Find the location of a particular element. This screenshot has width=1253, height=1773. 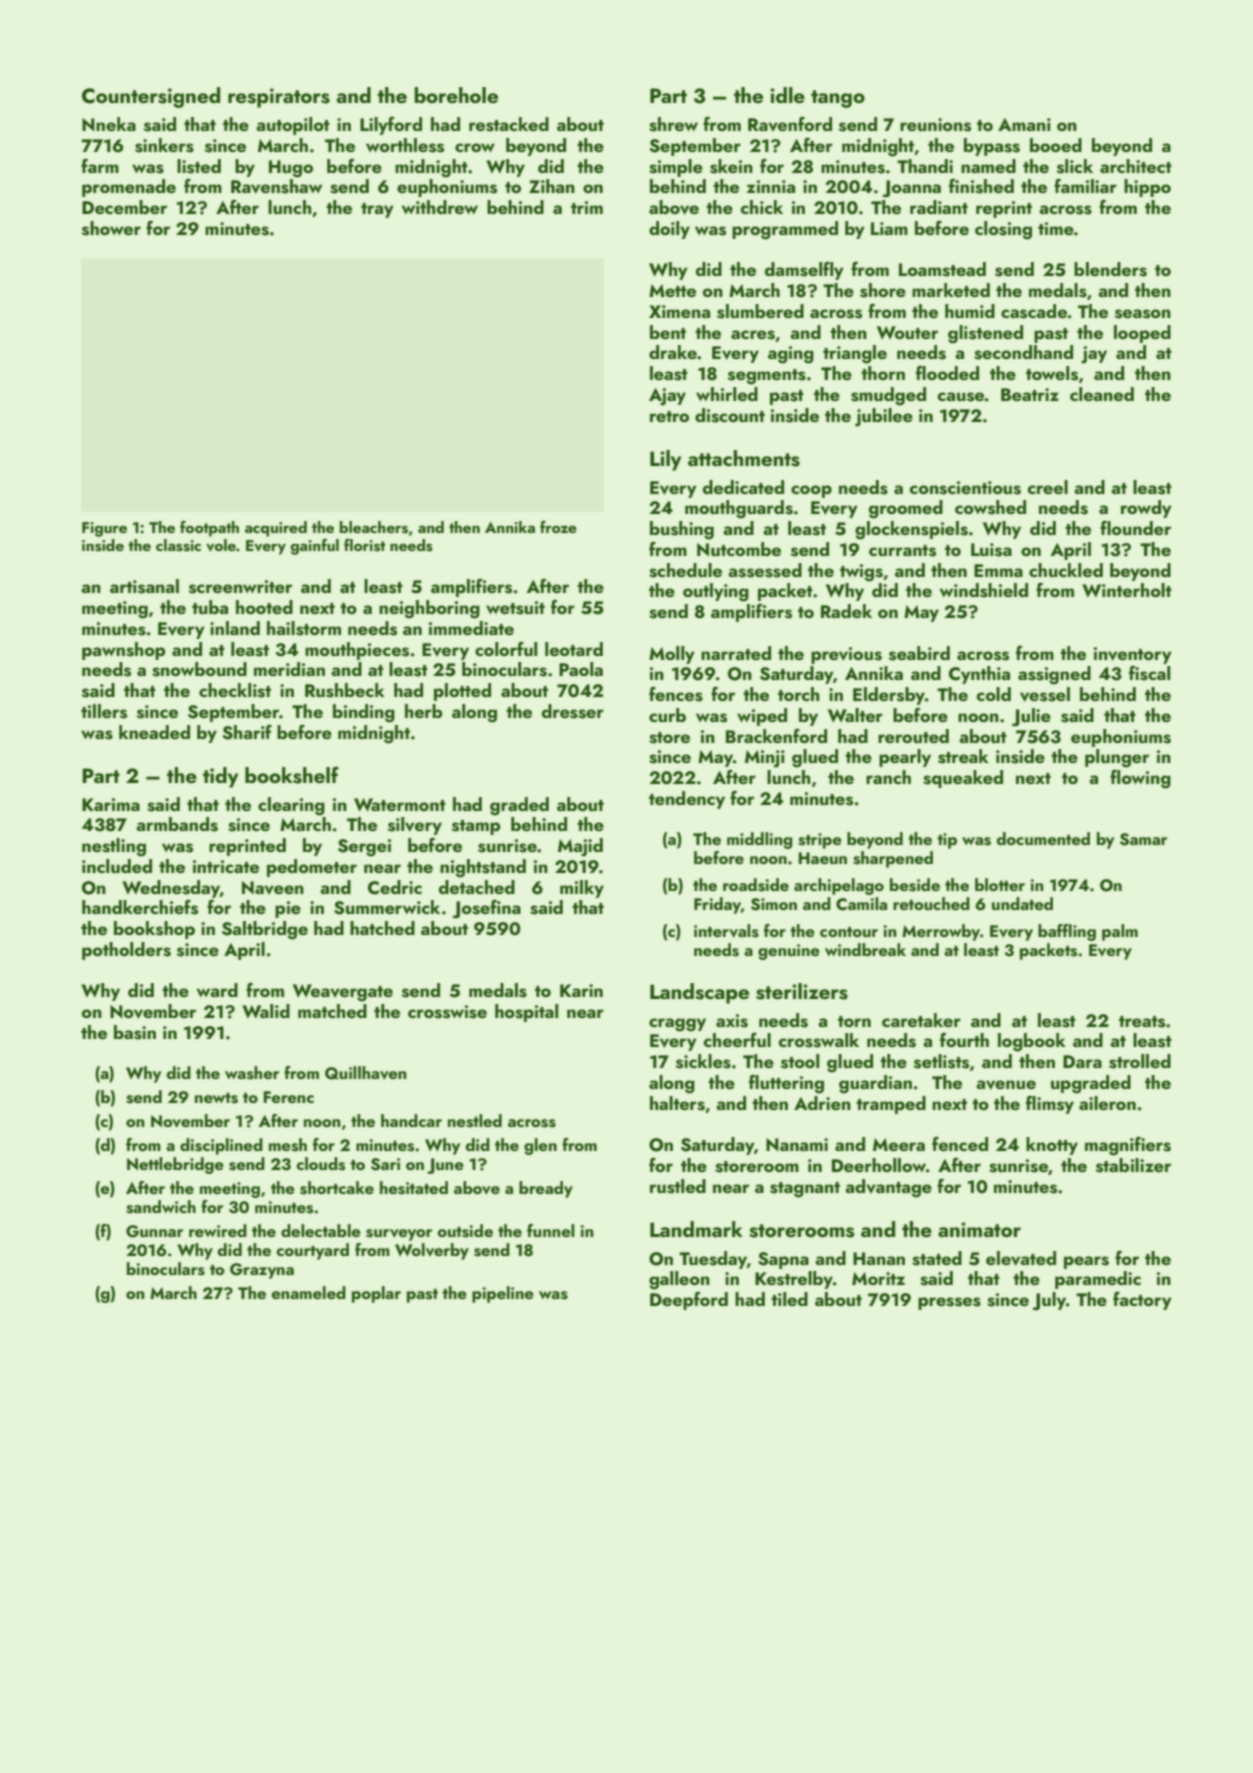

Figure is located at coordinates (104, 529).
